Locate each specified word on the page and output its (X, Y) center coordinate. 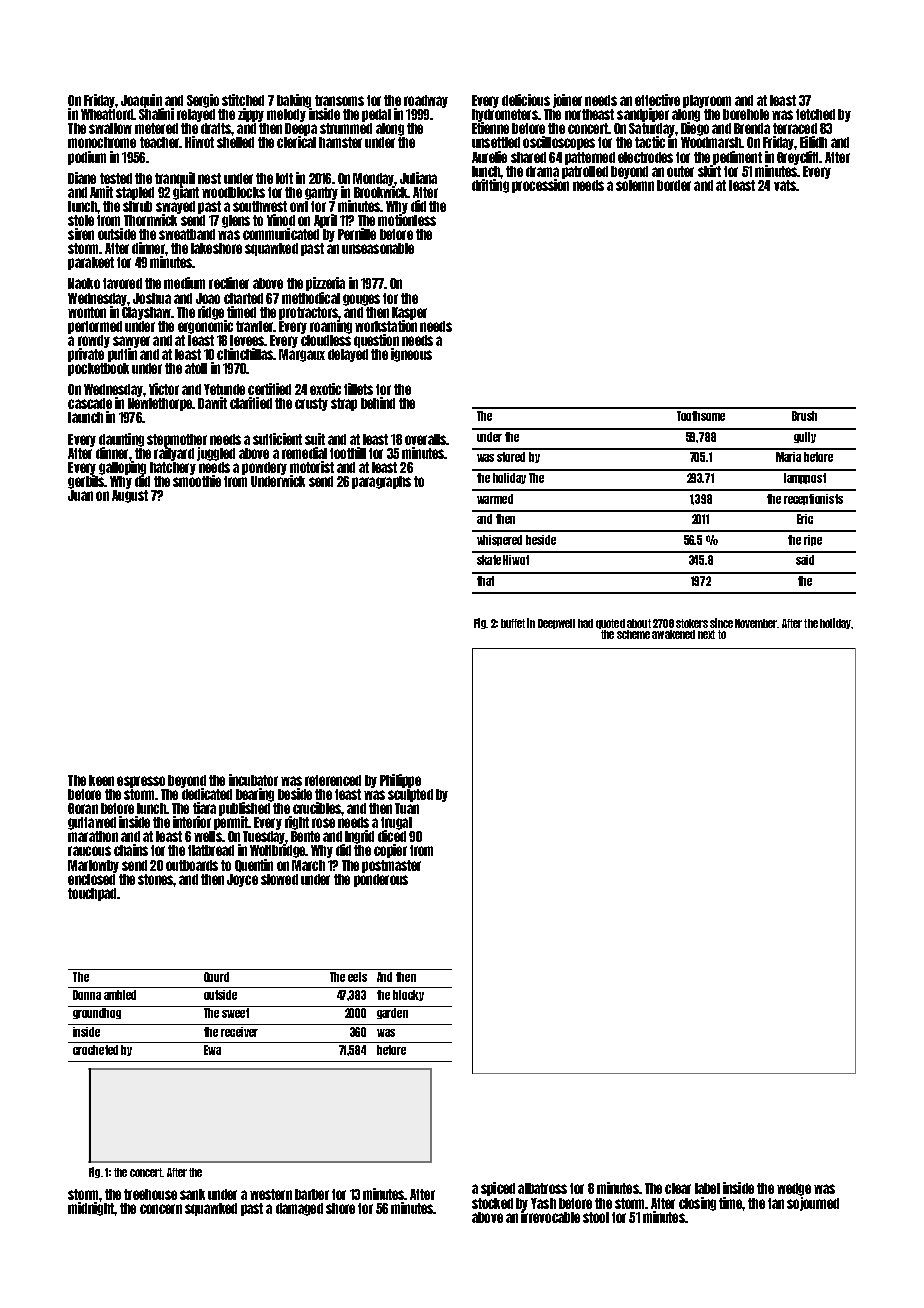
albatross (542, 1188)
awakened (673, 634)
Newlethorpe (160, 404)
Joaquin (141, 101)
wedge (794, 1189)
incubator (253, 780)
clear (678, 1188)
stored (511, 457)
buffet (513, 623)
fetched (815, 114)
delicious (526, 100)
